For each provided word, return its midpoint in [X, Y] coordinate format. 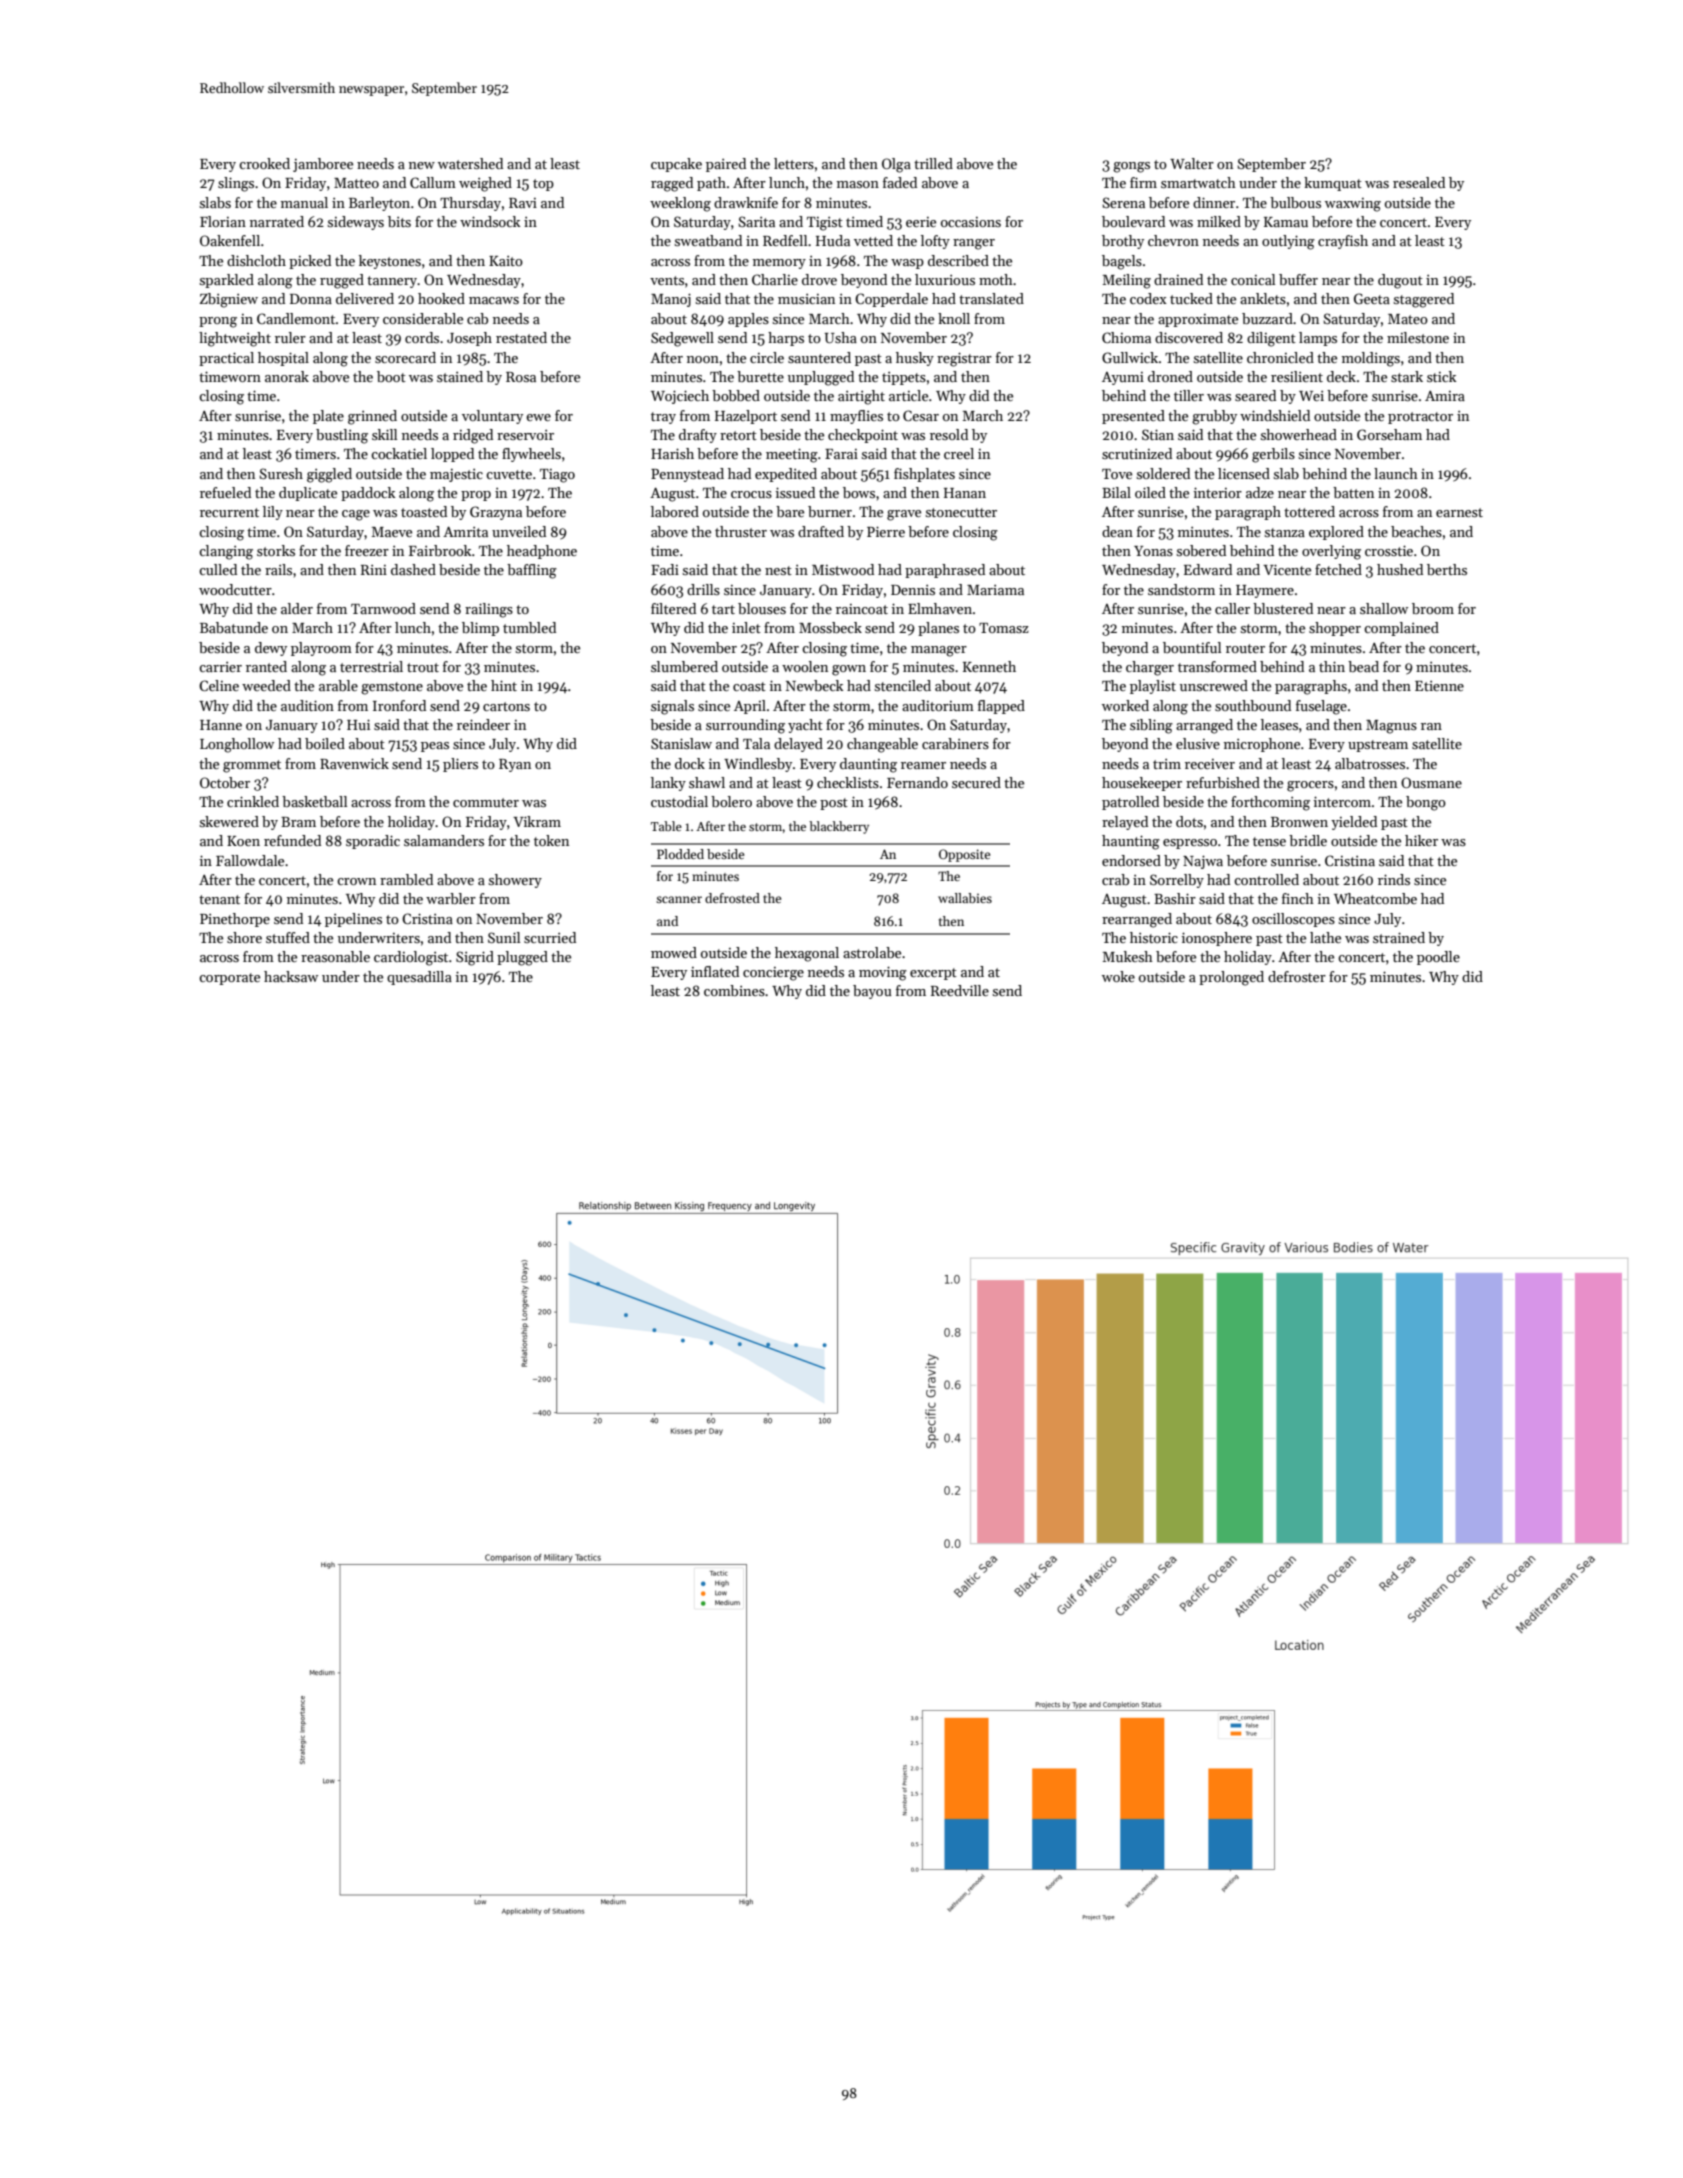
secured [976, 782]
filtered [673, 608]
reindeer [483, 724]
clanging [226, 552]
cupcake [676, 165]
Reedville [960, 990]
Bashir [1175, 898]
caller [1232, 608]
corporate [229, 979]
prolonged [1231, 978]
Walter [1192, 163]
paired [726, 165]
